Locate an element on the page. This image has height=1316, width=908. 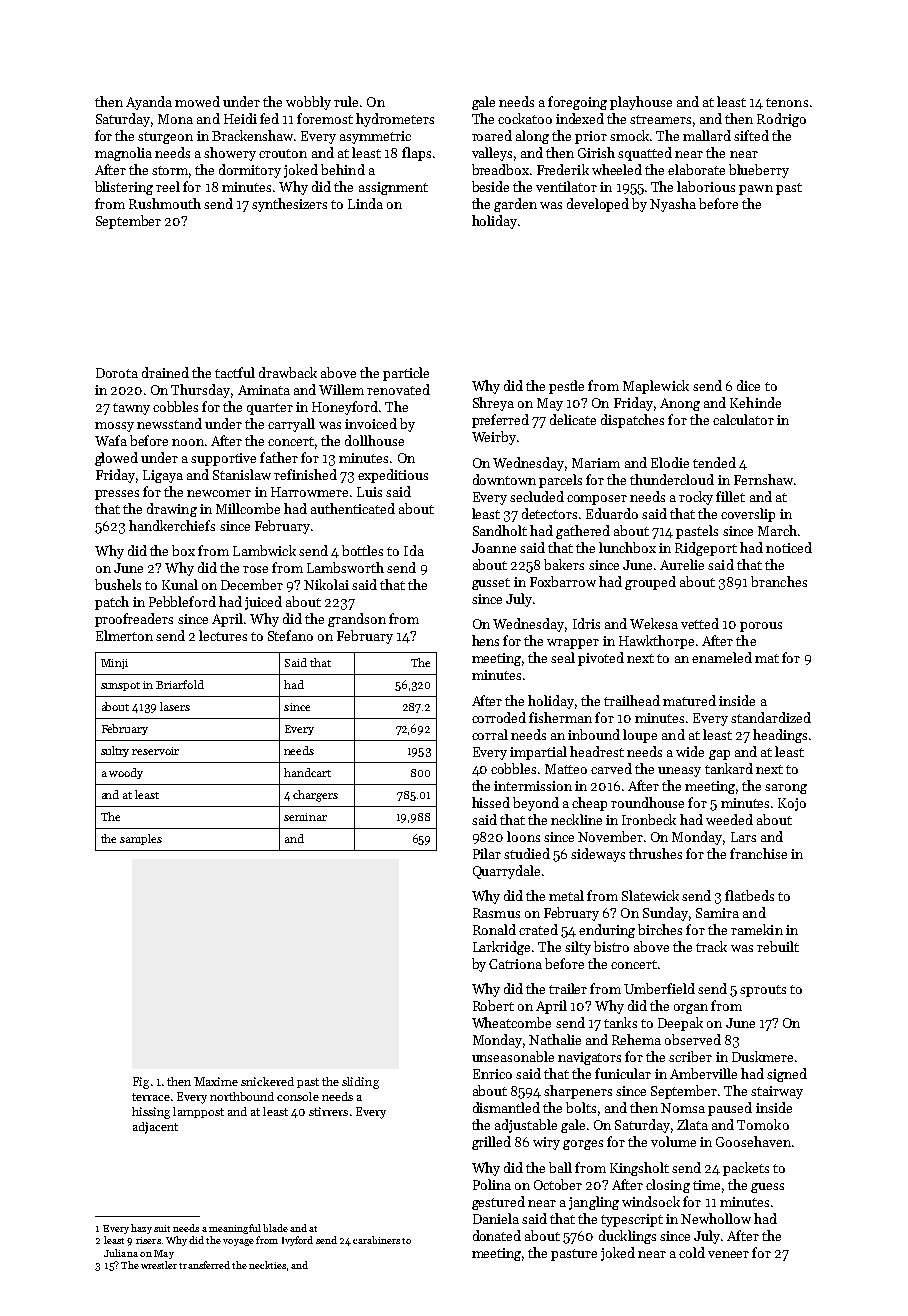
playhouse is located at coordinates (641, 103).
